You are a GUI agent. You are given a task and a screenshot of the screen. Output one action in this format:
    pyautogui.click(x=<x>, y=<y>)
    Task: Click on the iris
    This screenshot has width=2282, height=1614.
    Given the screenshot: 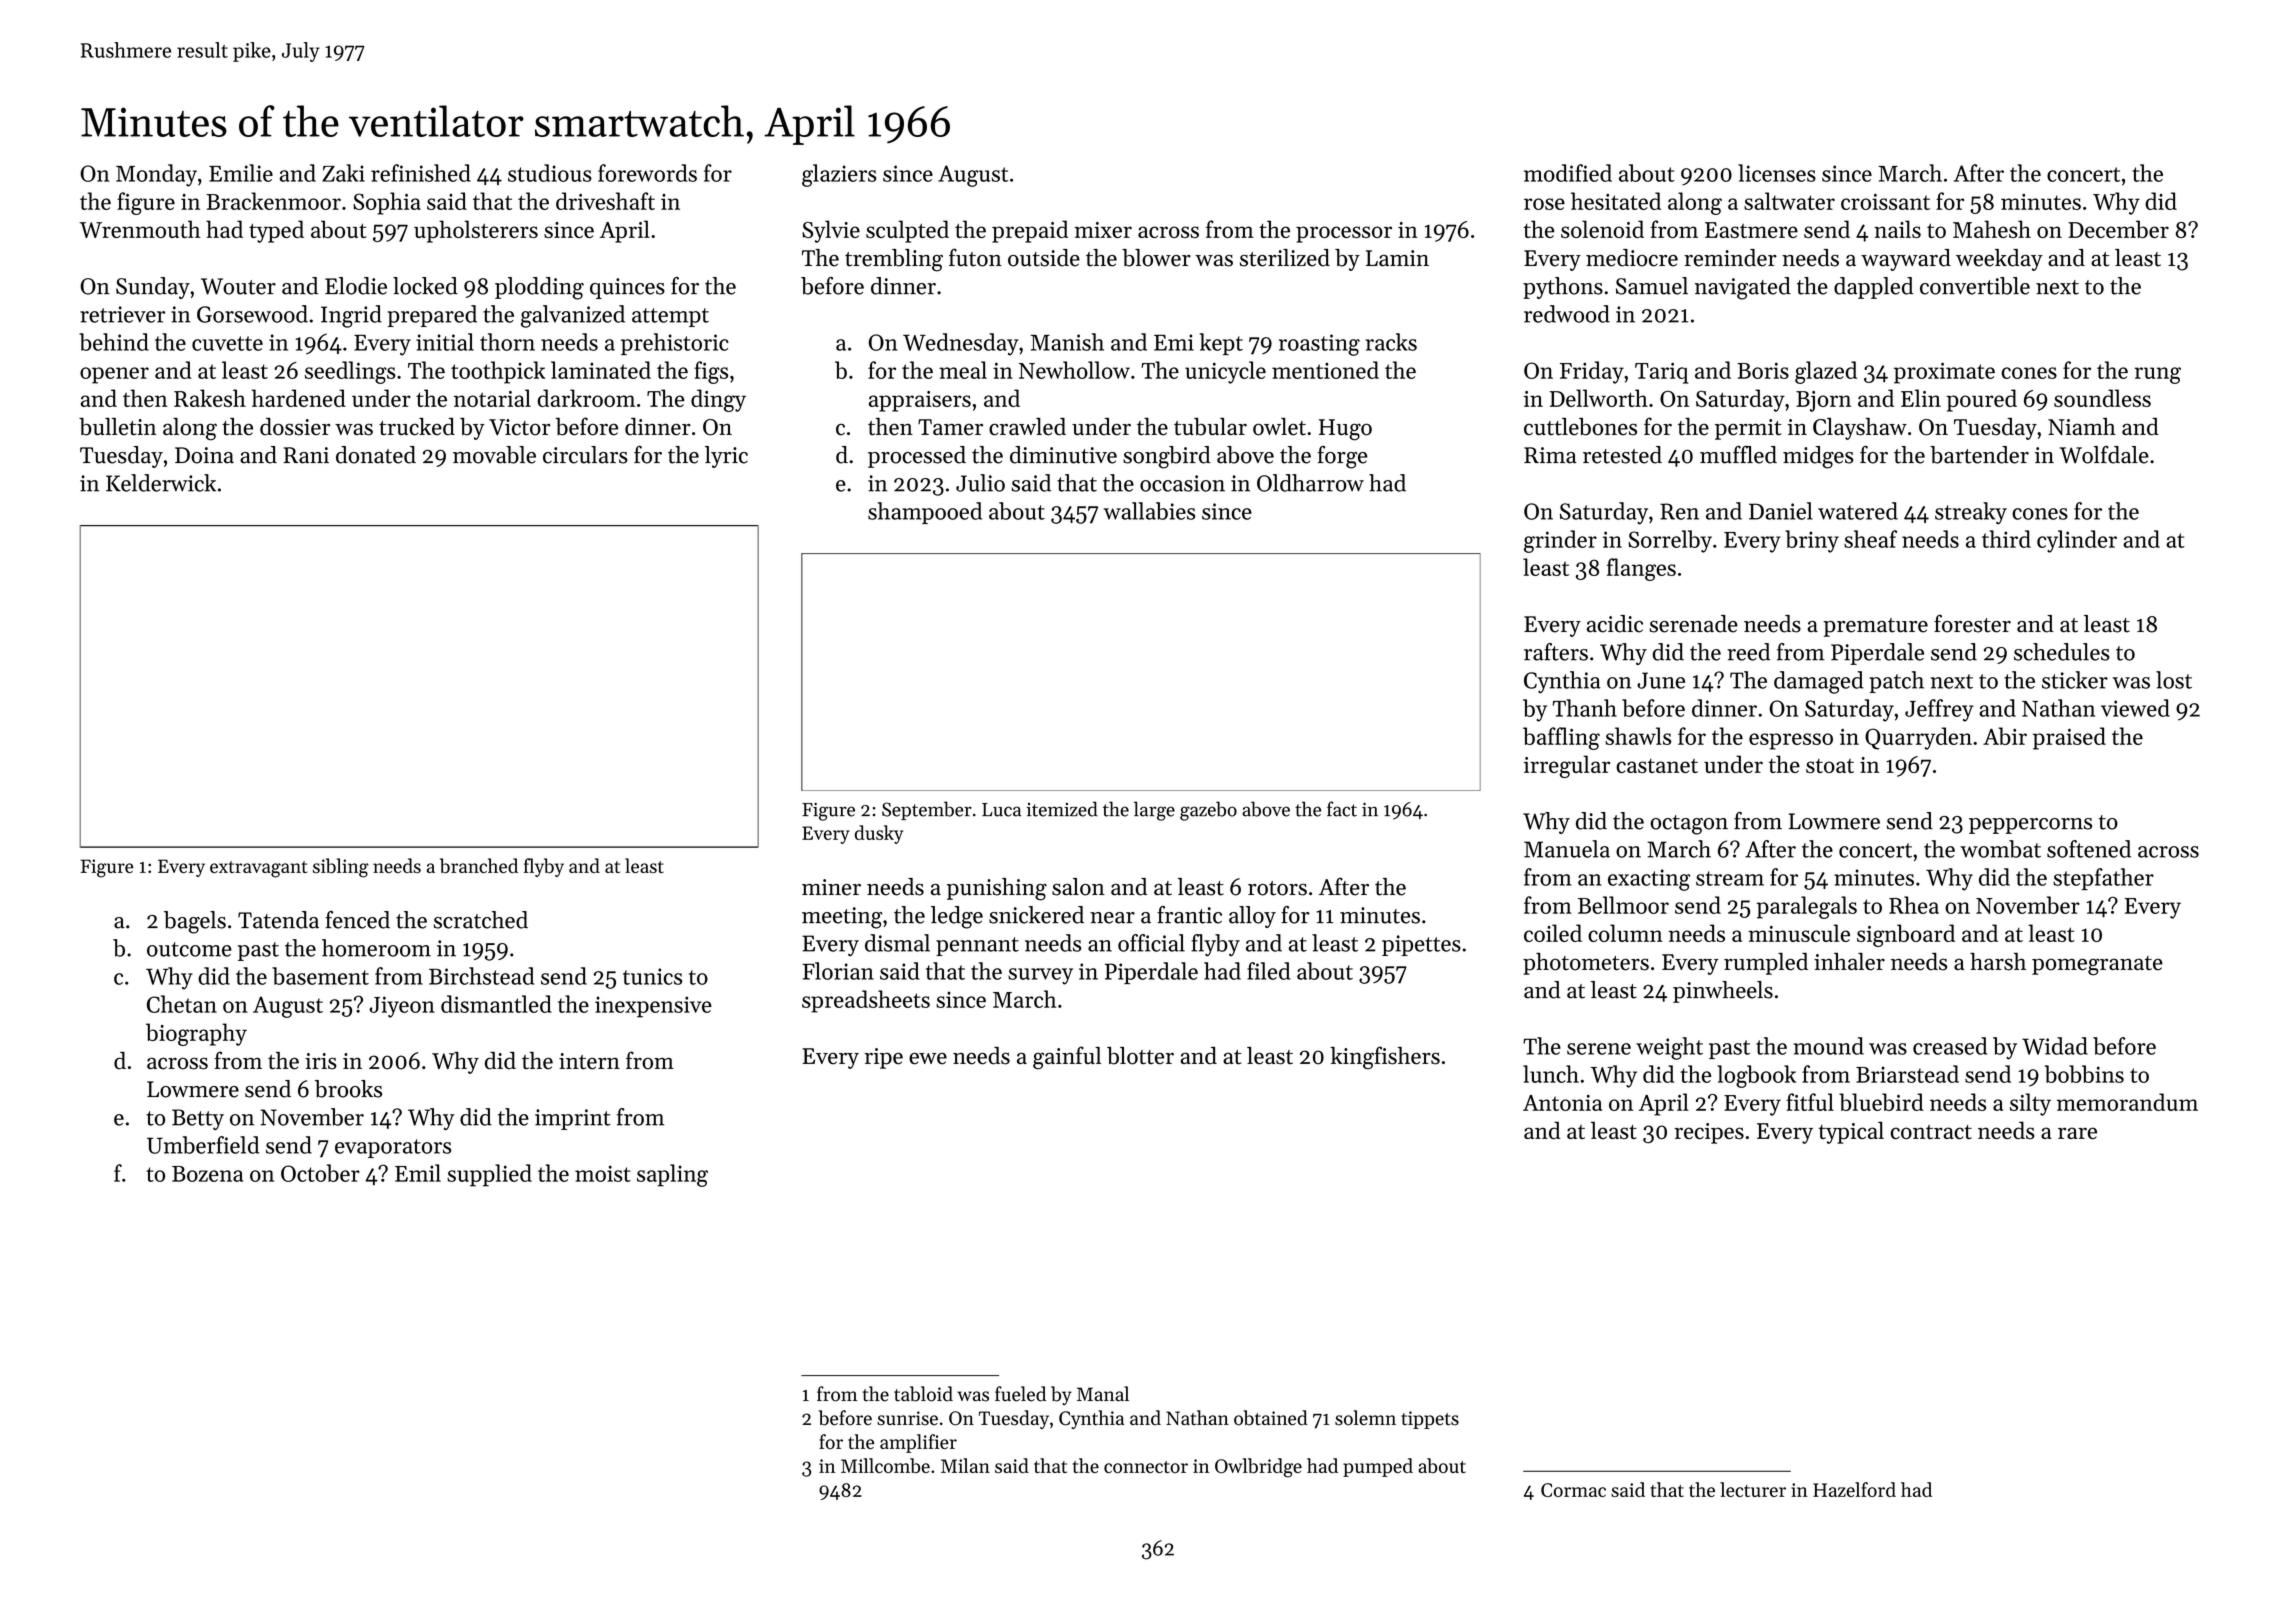 What is the action you would take?
    pyautogui.click(x=321, y=1061)
